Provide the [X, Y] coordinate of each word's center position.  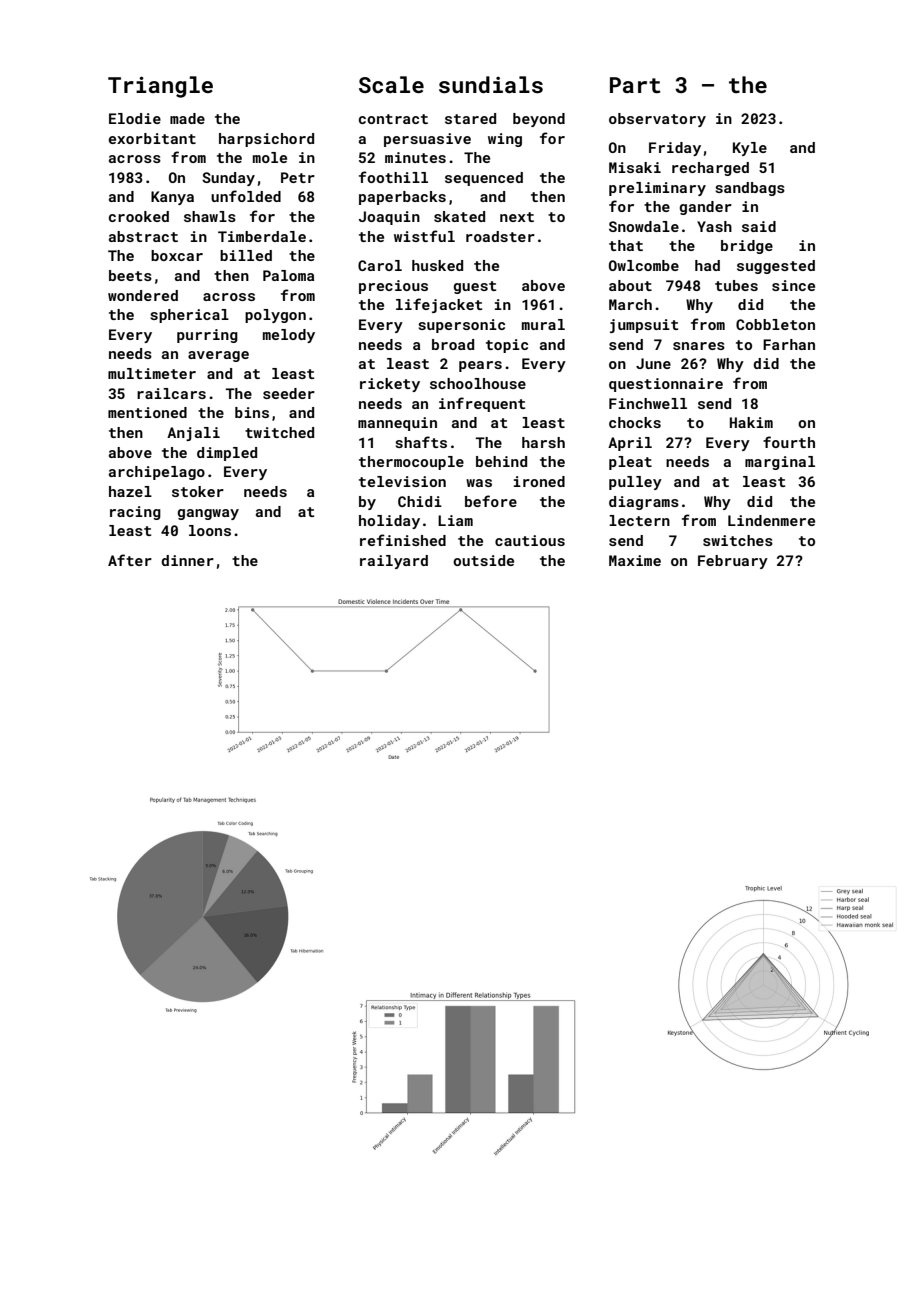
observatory [657, 120]
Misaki [635, 167]
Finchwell [648, 403]
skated [459, 216]
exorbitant [152, 138]
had [707, 265]
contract [393, 119]
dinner [187, 560]
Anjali [193, 434]
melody [289, 336]
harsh [543, 442]
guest [474, 287]
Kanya [172, 198]
